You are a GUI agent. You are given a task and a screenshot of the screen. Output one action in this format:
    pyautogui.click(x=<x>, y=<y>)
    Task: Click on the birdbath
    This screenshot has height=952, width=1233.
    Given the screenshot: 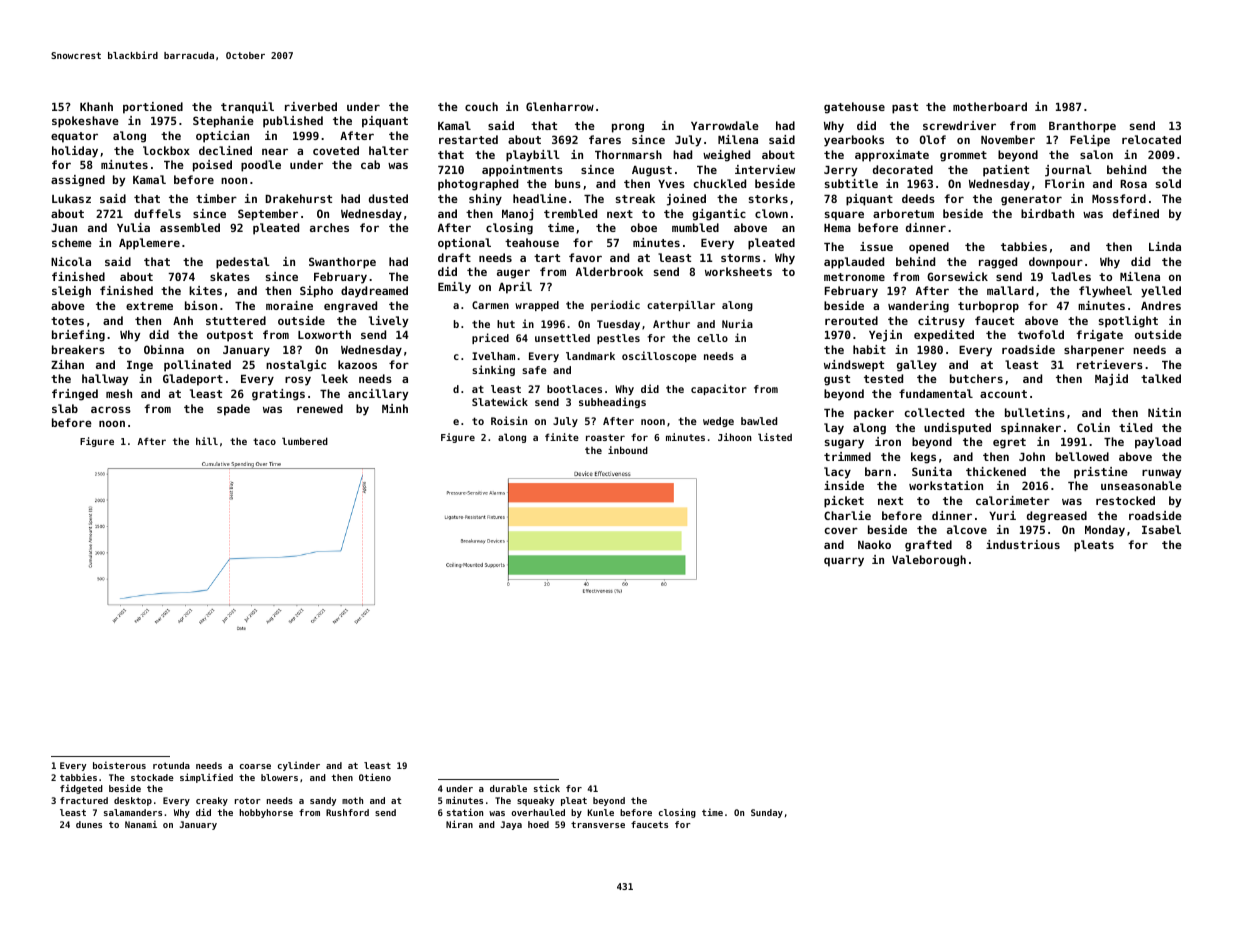 What is the action you would take?
    pyautogui.click(x=1047, y=213)
